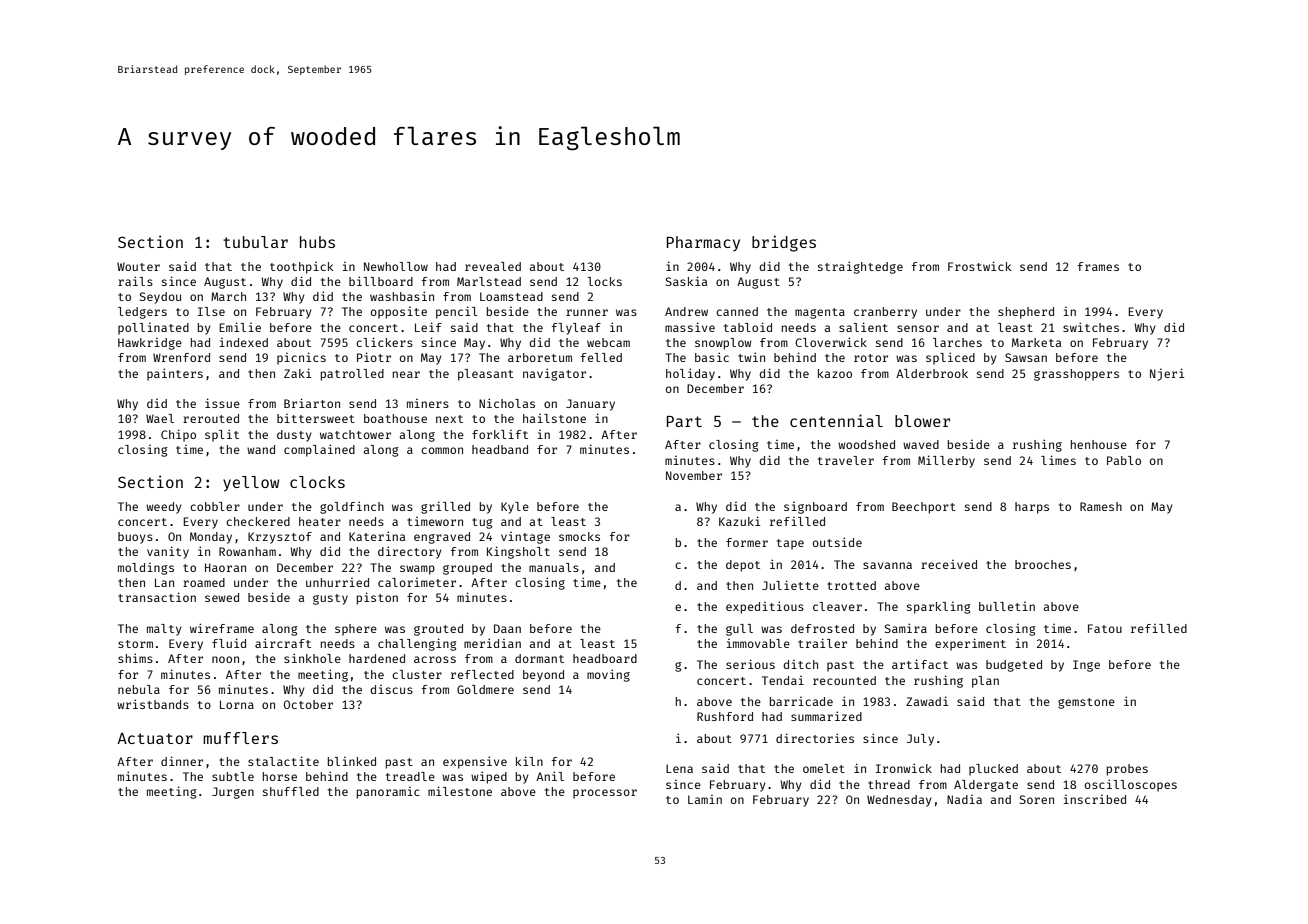  What do you see at coordinates (590, 405) in the image?
I see `January` at bounding box center [590, 405].
